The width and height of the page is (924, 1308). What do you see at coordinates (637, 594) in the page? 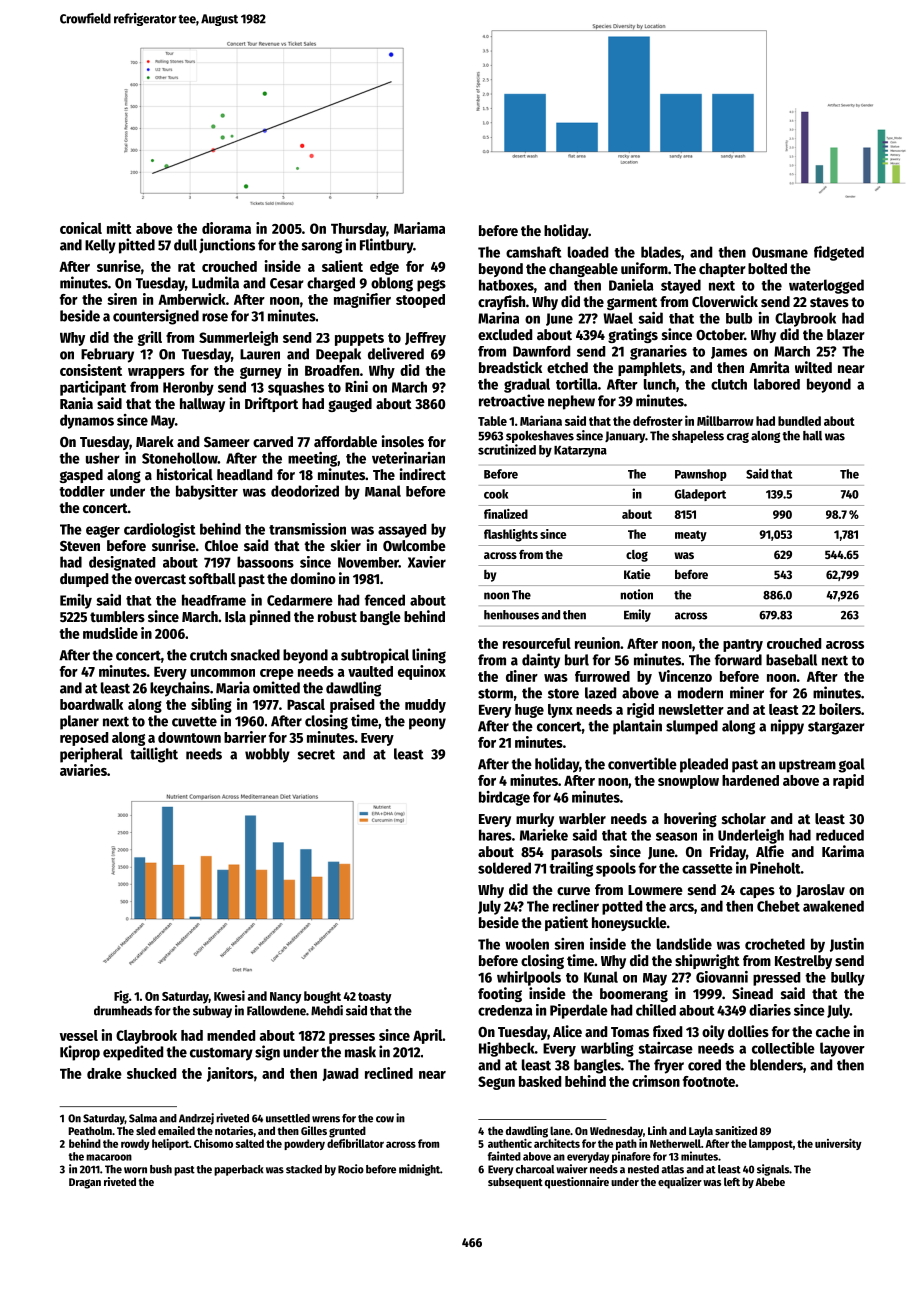
I see `notion` at bounding box center [637, 594].
